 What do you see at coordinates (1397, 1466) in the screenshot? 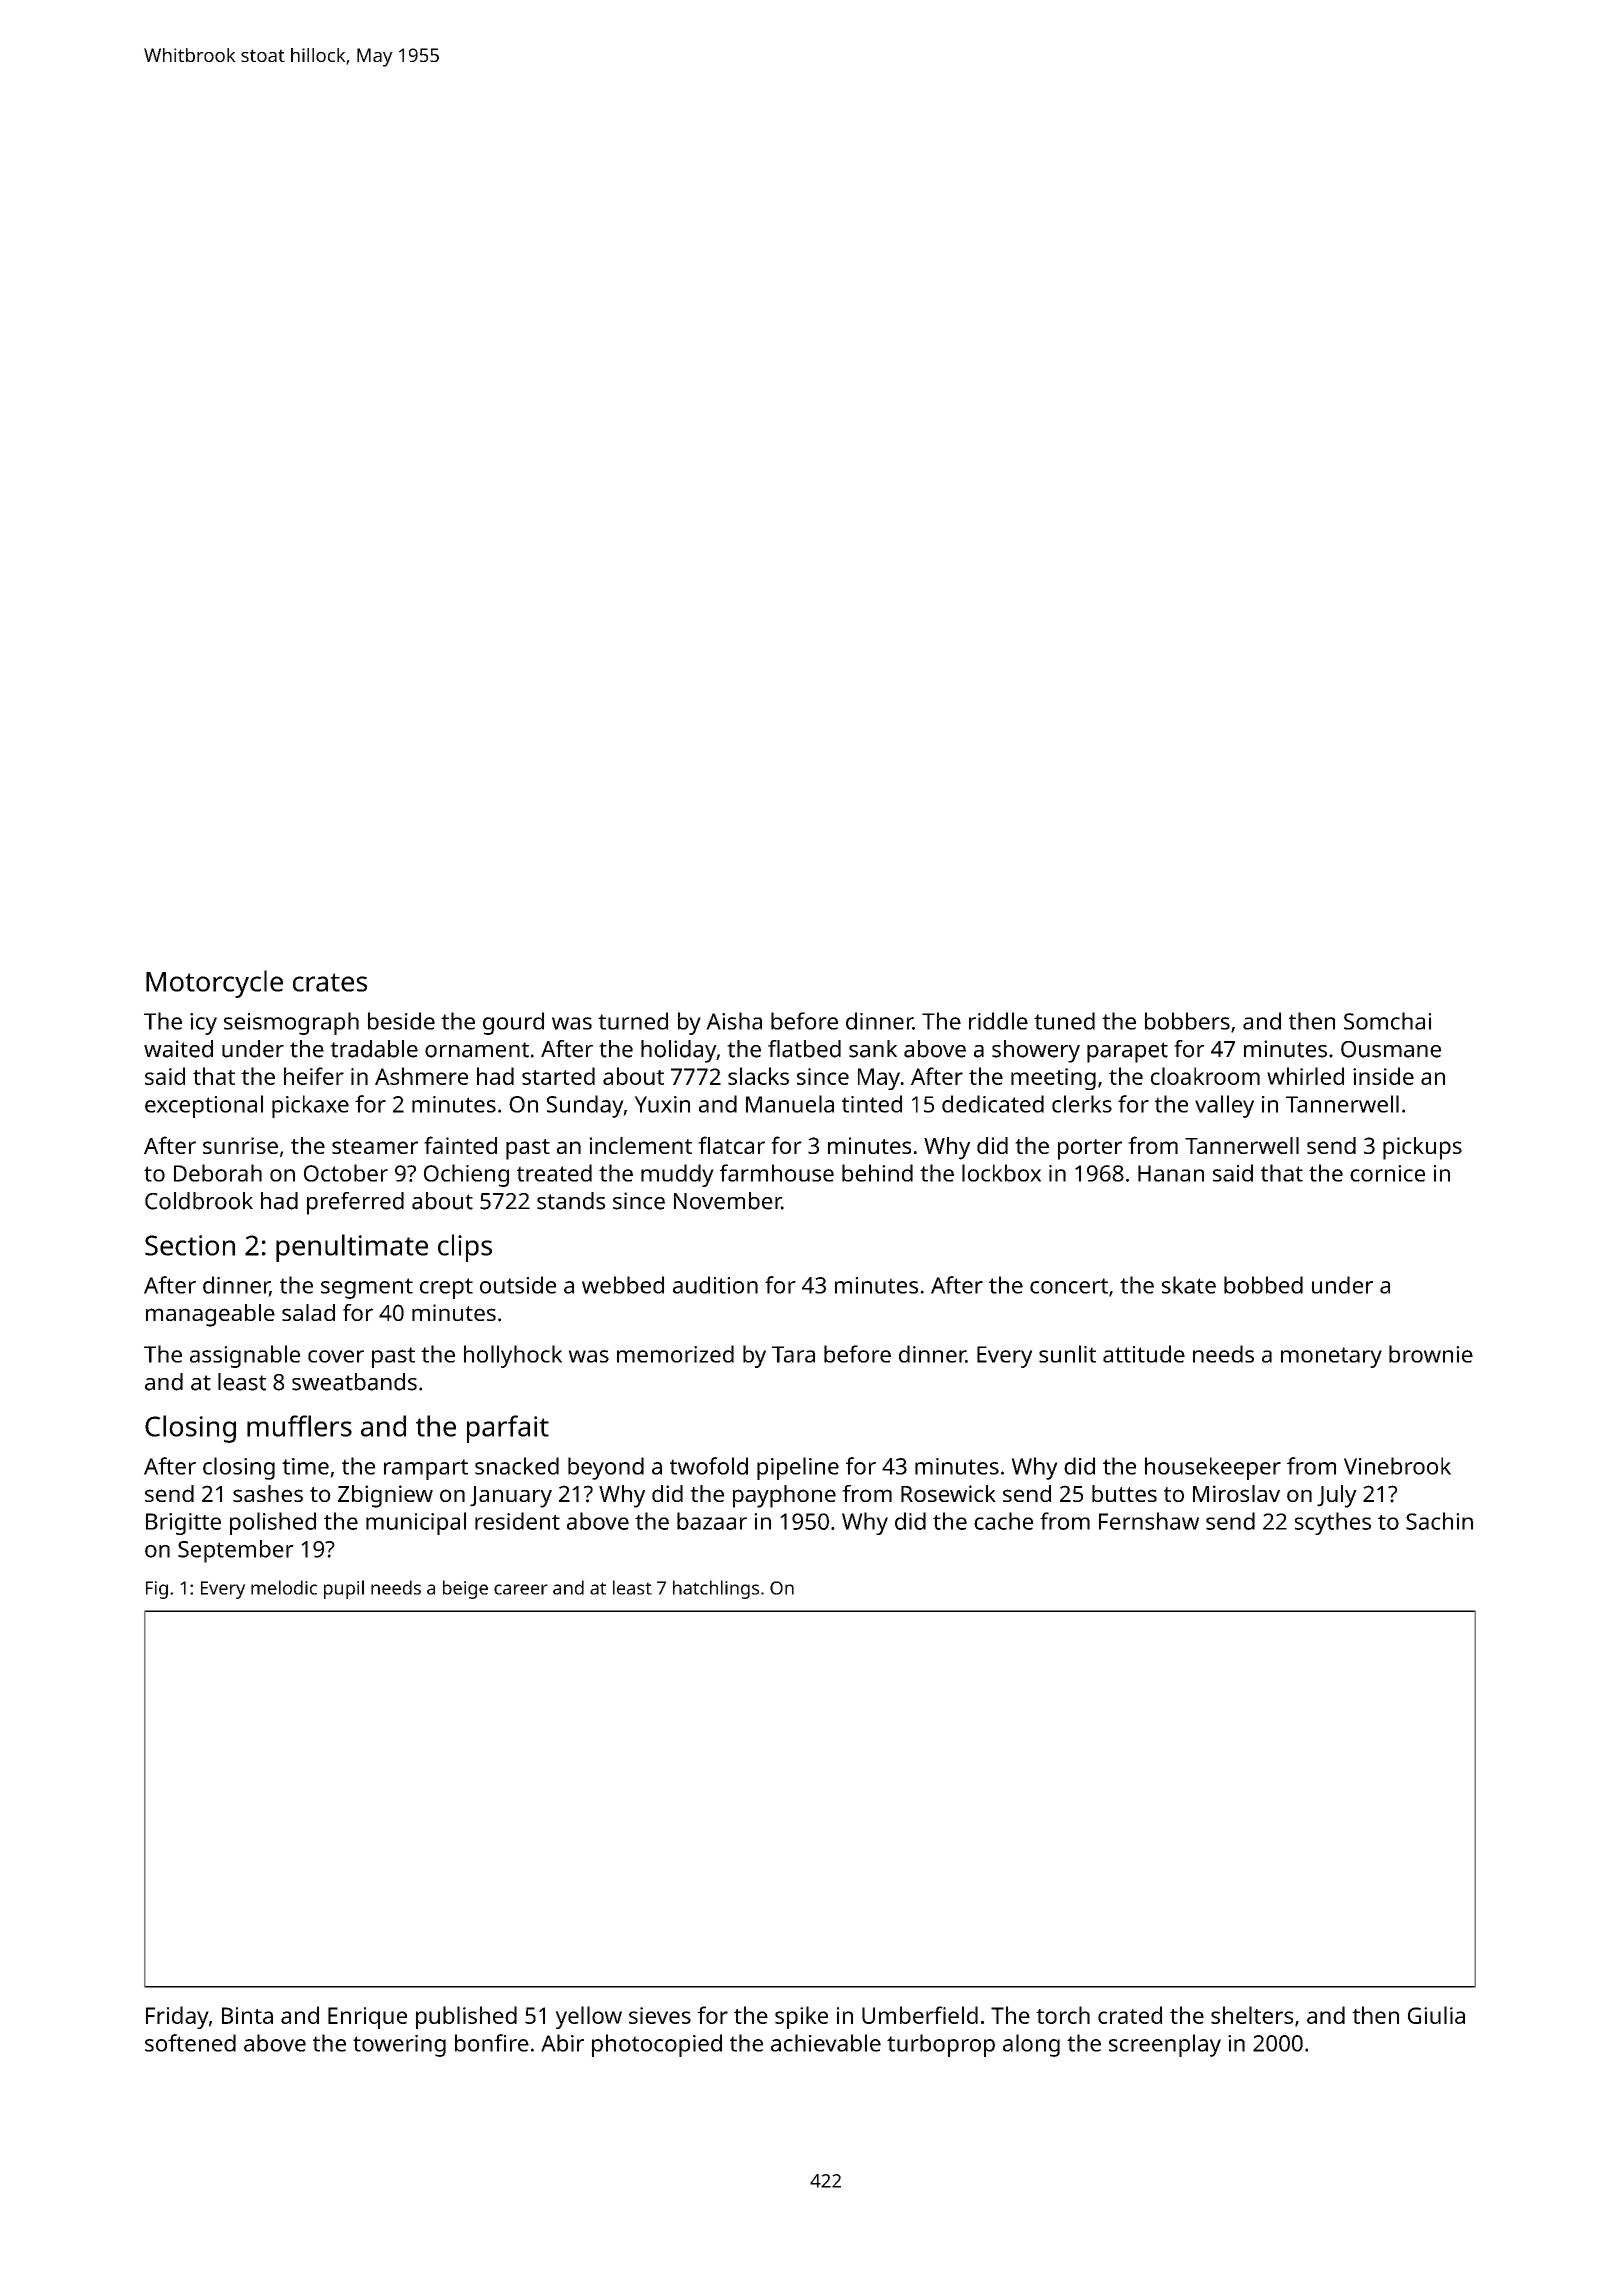
I see `Vinebrook` at bounding box center [1397, 1466].
